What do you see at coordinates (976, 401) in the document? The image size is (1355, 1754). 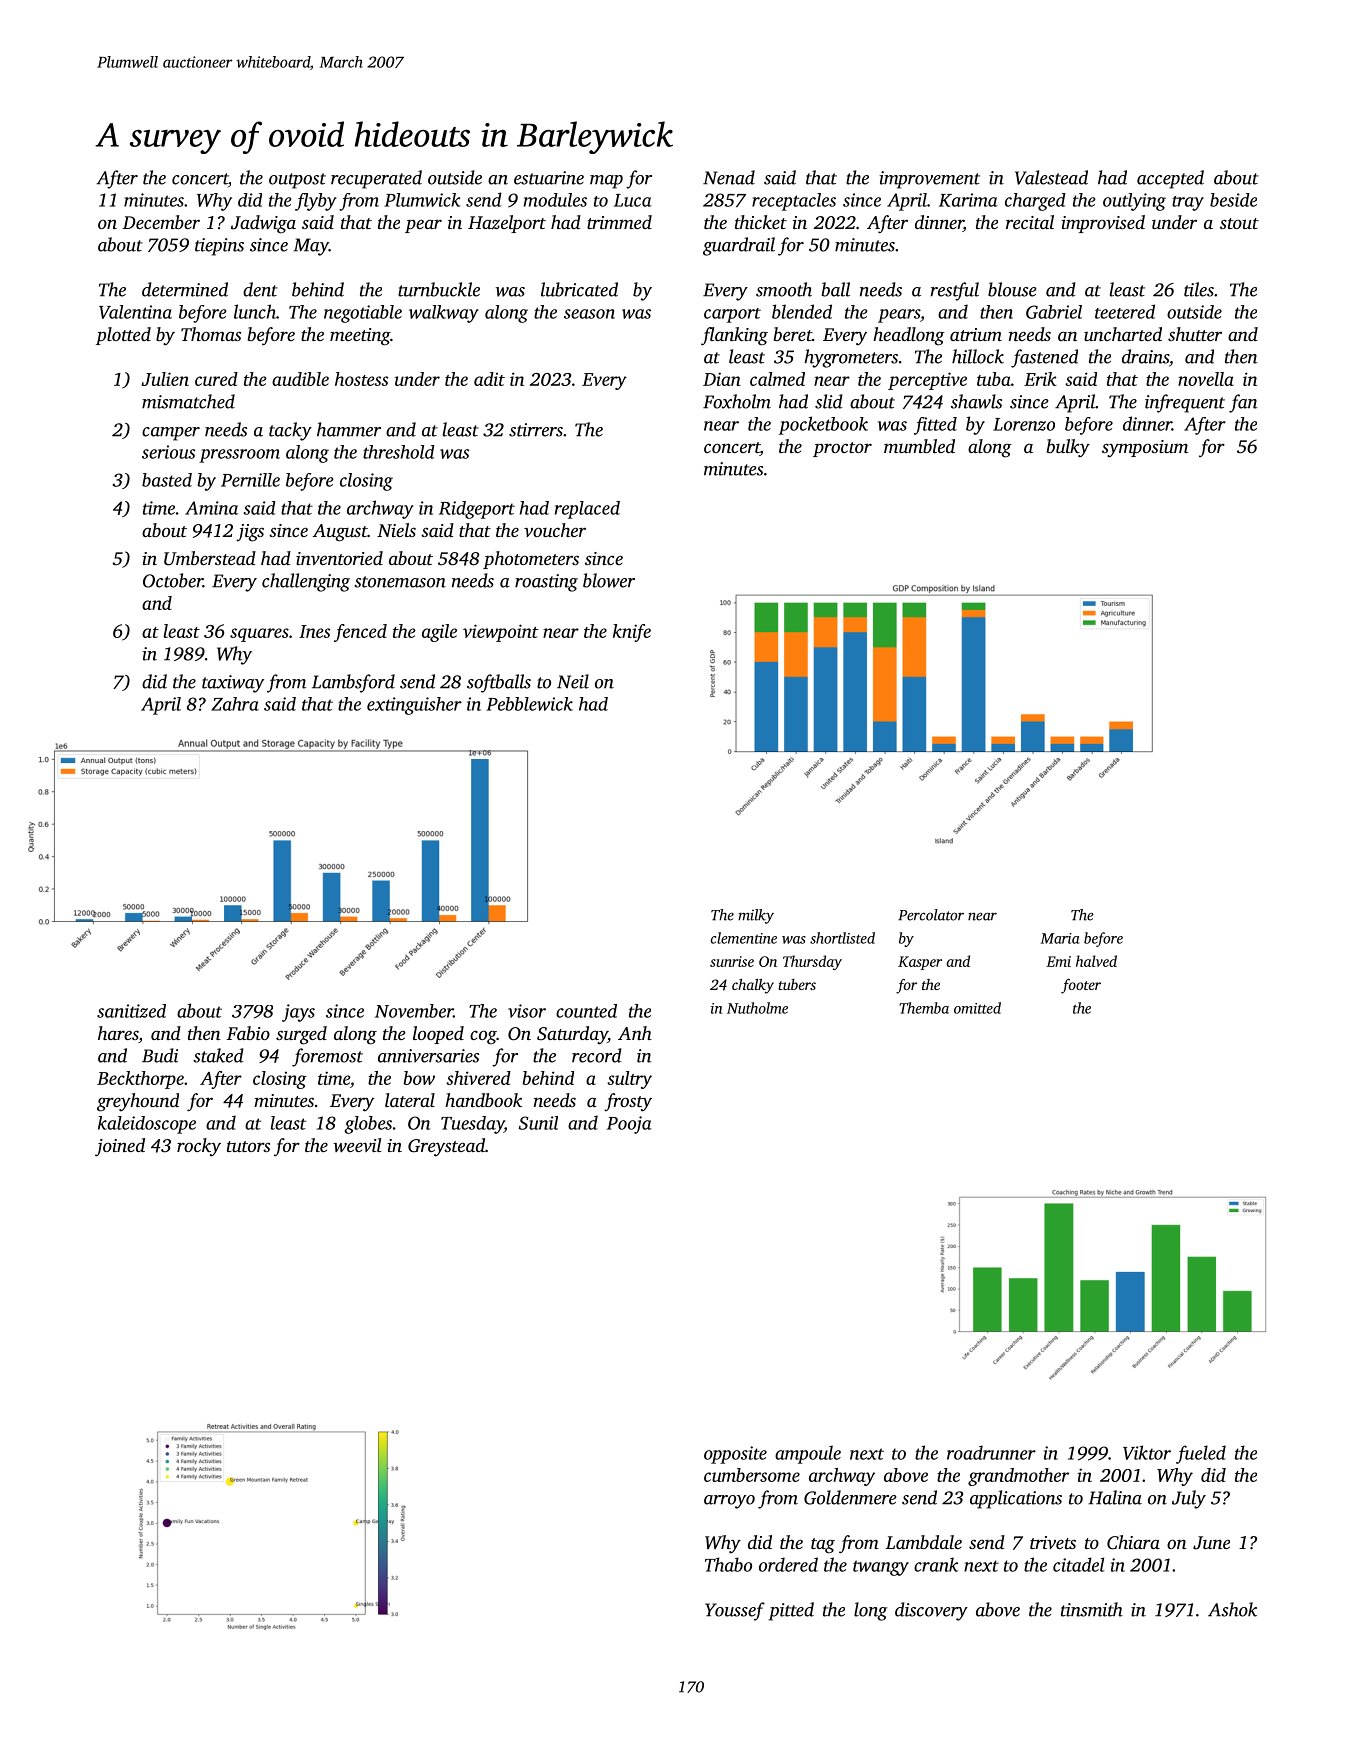 I see `shawls` at bounding box center [976, 401].
